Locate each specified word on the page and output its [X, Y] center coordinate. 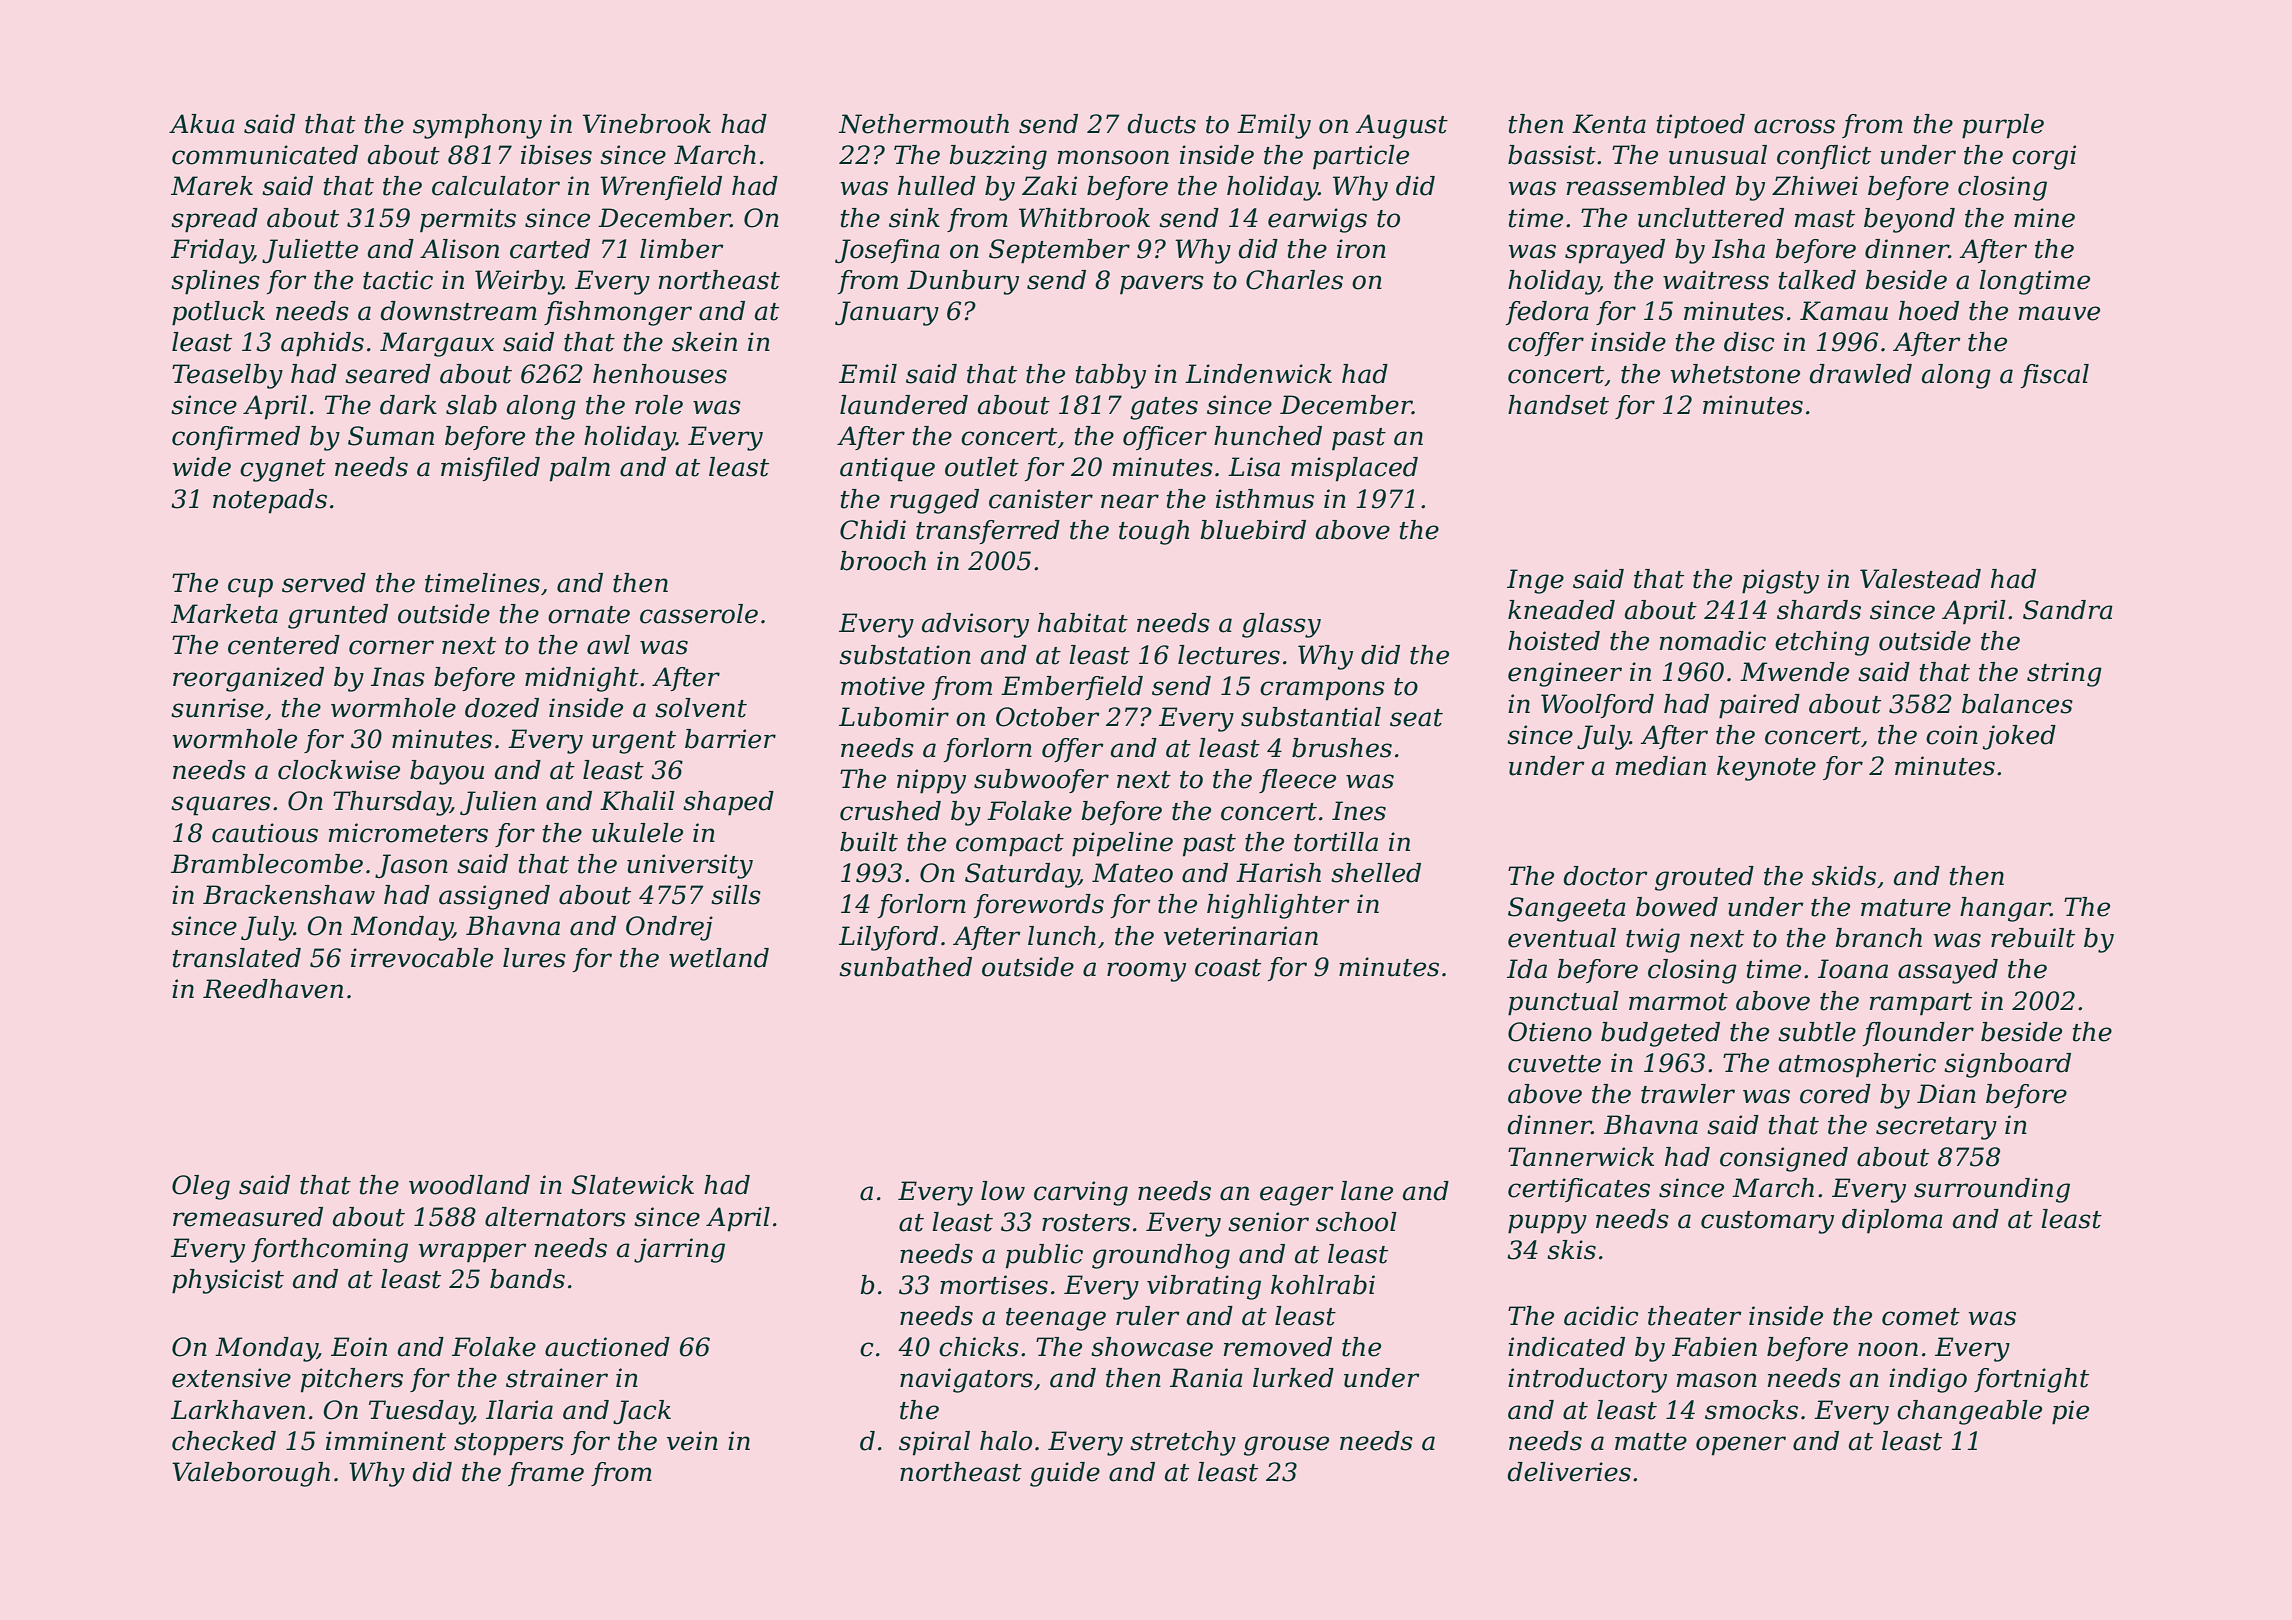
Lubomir [894, 717]
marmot [1678, 1002]
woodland [469, 1185]
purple [2003, 126]
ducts [1161, 124]
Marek [212, 186]
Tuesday [421, 1412]
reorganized [248, 679]
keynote [1766, 768]
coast [1228, 968]
